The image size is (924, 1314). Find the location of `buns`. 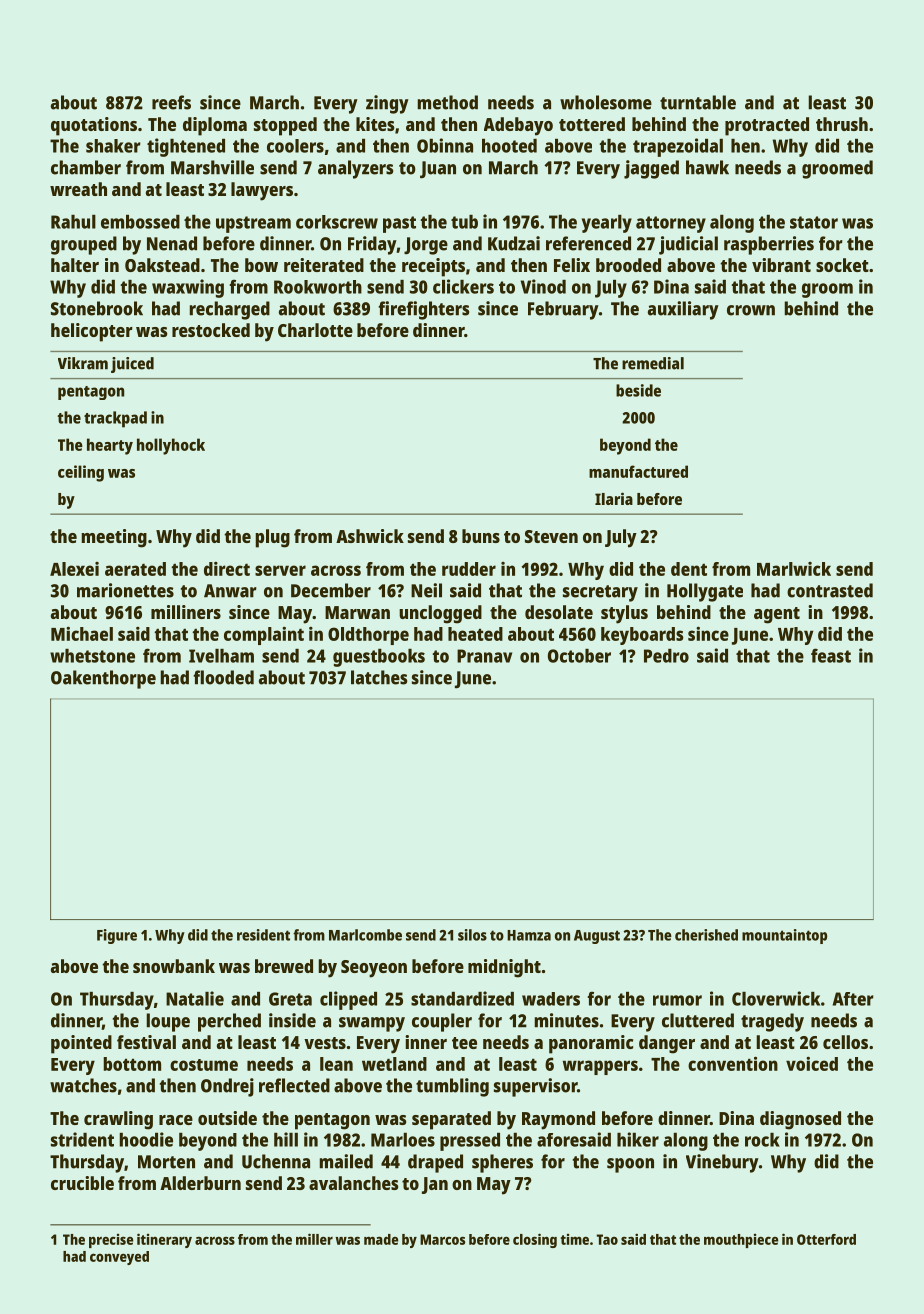

buns is located at coordinates (481, 536).
